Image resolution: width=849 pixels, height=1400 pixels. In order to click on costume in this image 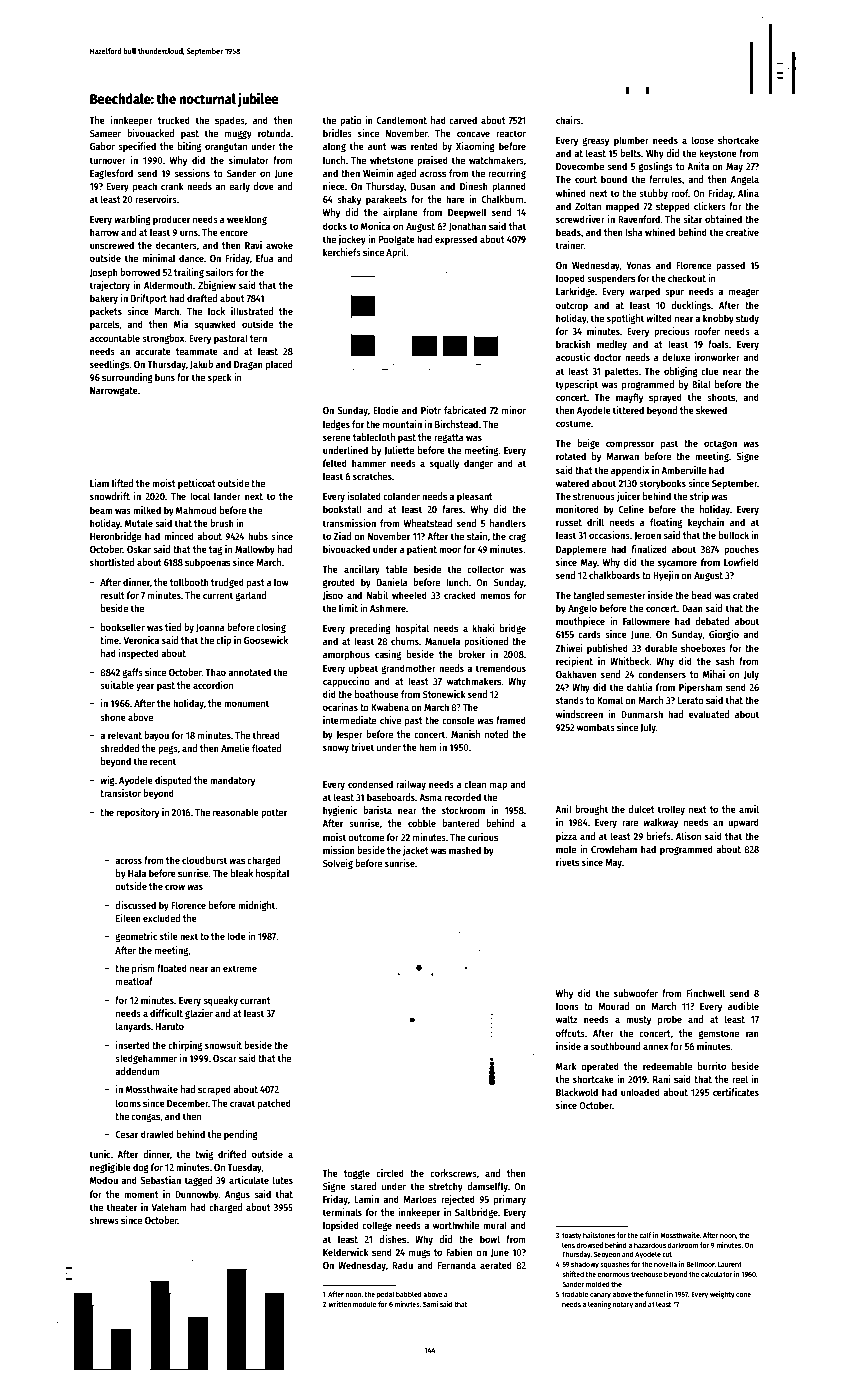, I will do `click(573, 423)`.
